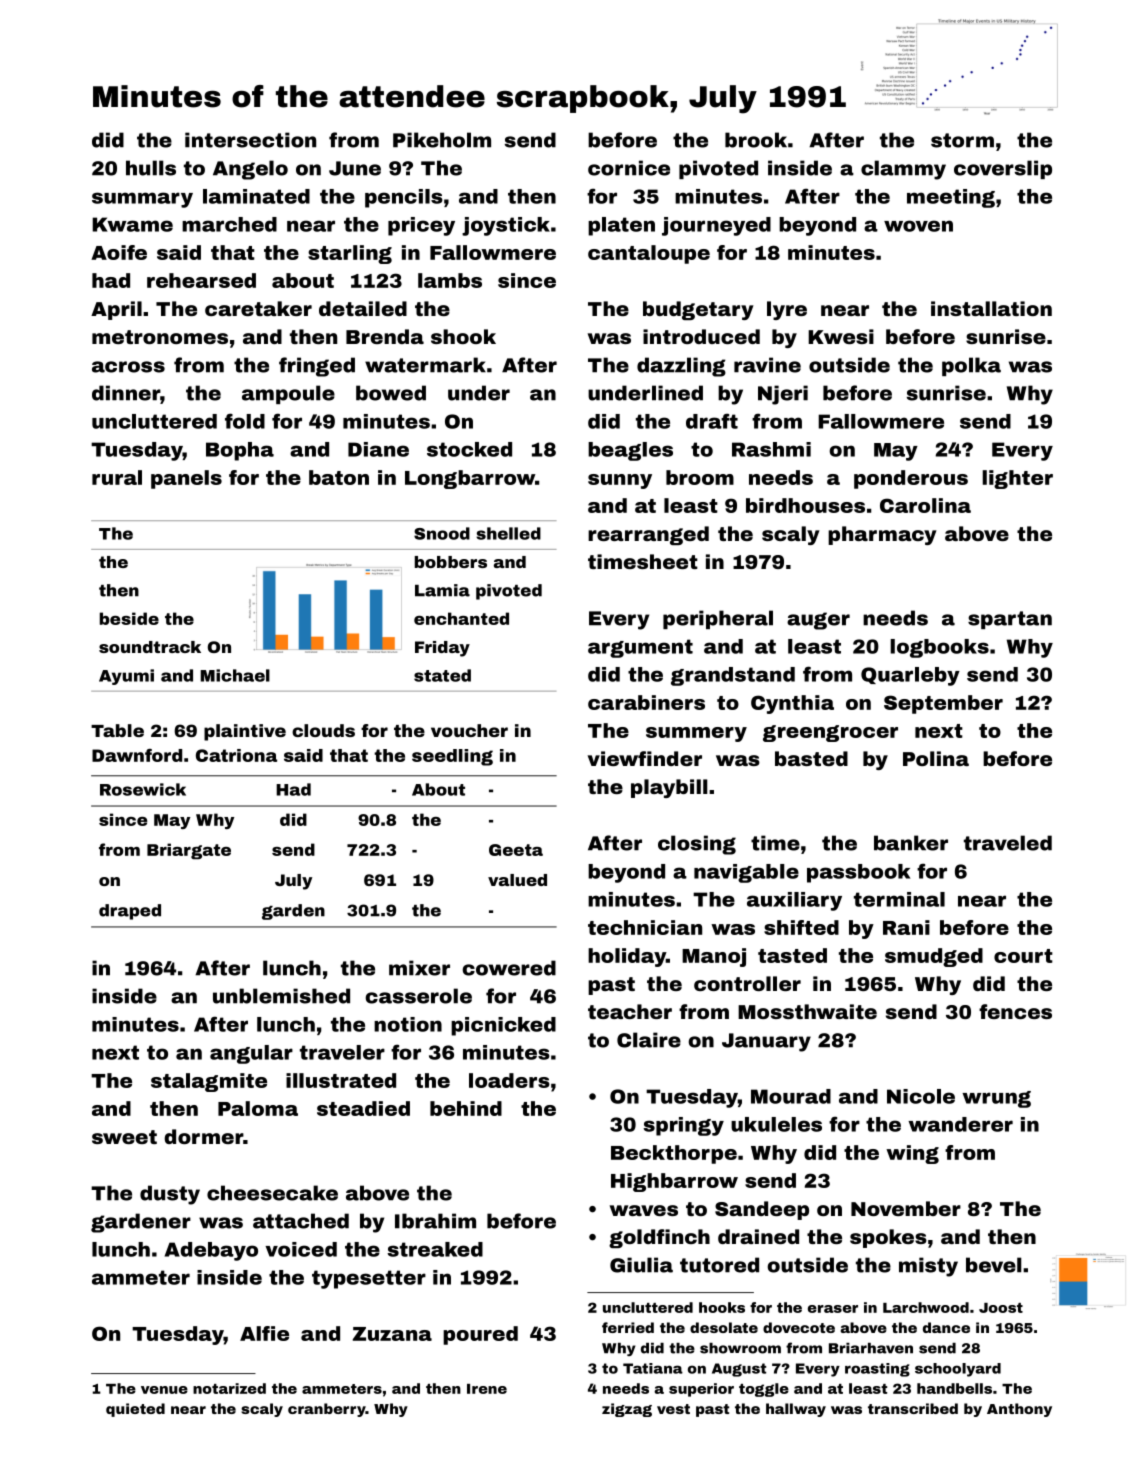 Image resolution: width=1144 pixels, height=1480 pixels. I want to click on summary, so click(142, 200).
